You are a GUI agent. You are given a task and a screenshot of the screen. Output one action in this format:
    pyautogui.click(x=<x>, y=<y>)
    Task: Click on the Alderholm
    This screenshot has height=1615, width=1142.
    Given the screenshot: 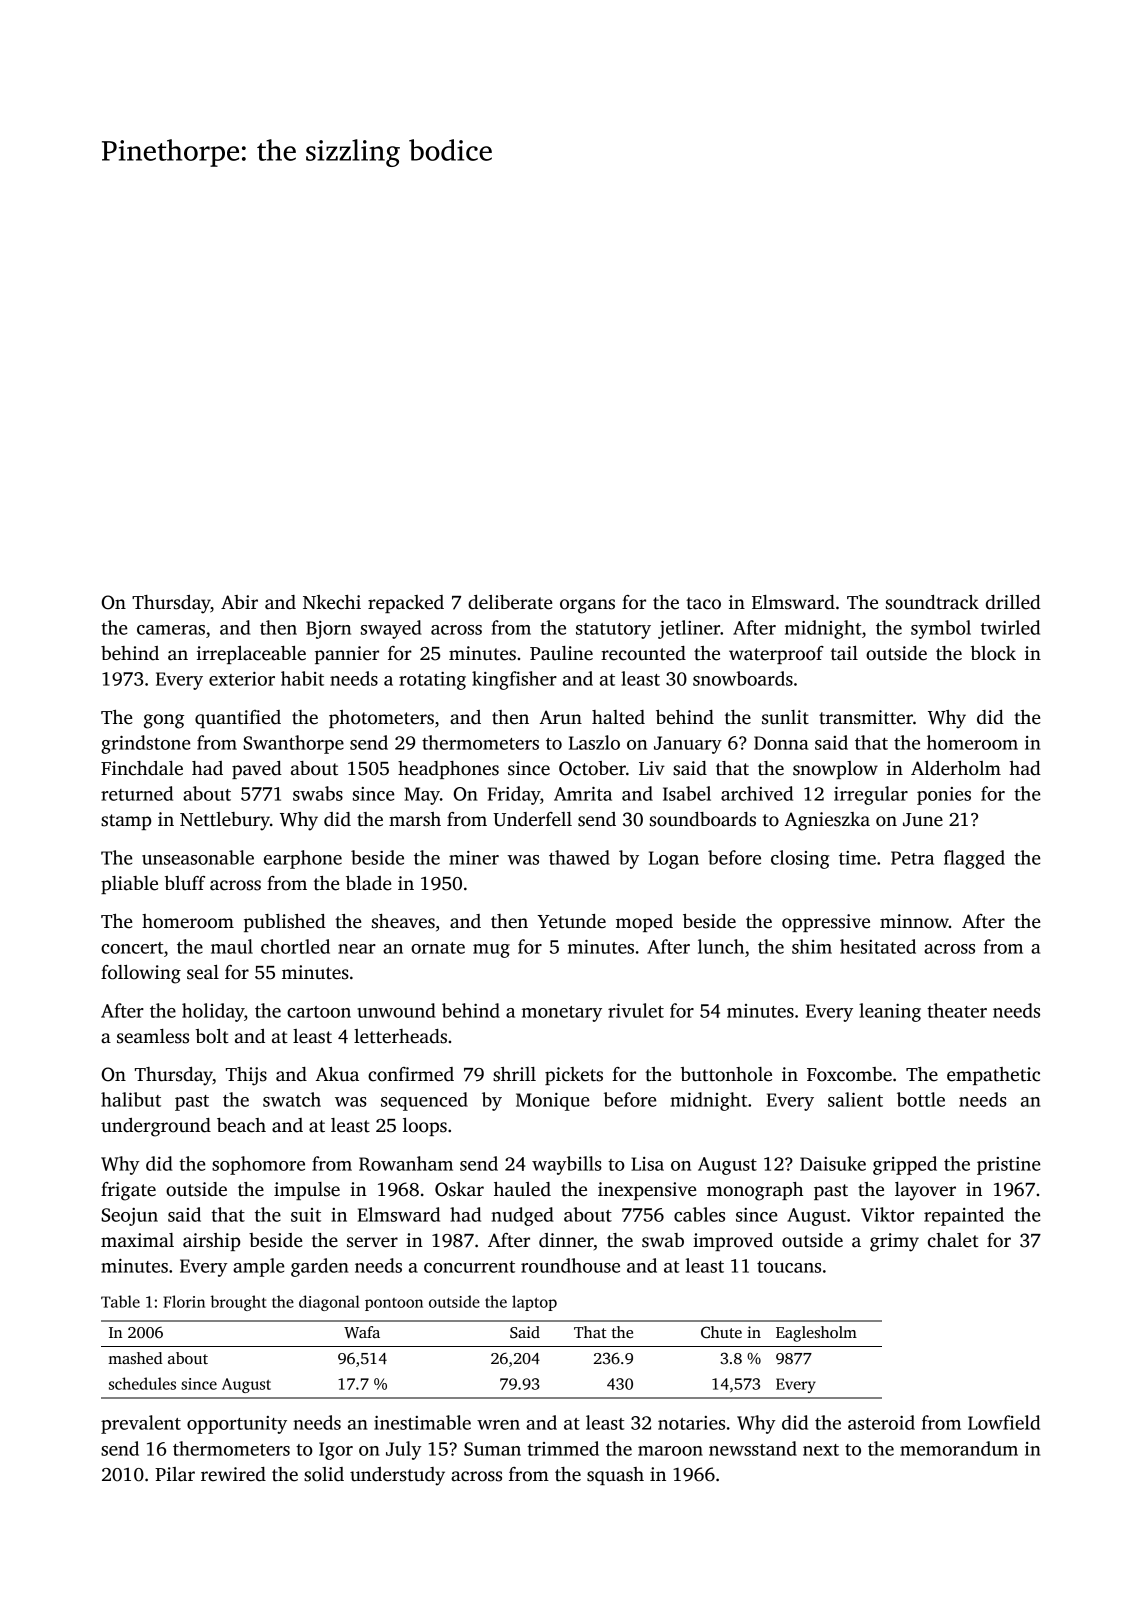 What is the action you would take?
    pyautogui.click(x=956, y=768)
